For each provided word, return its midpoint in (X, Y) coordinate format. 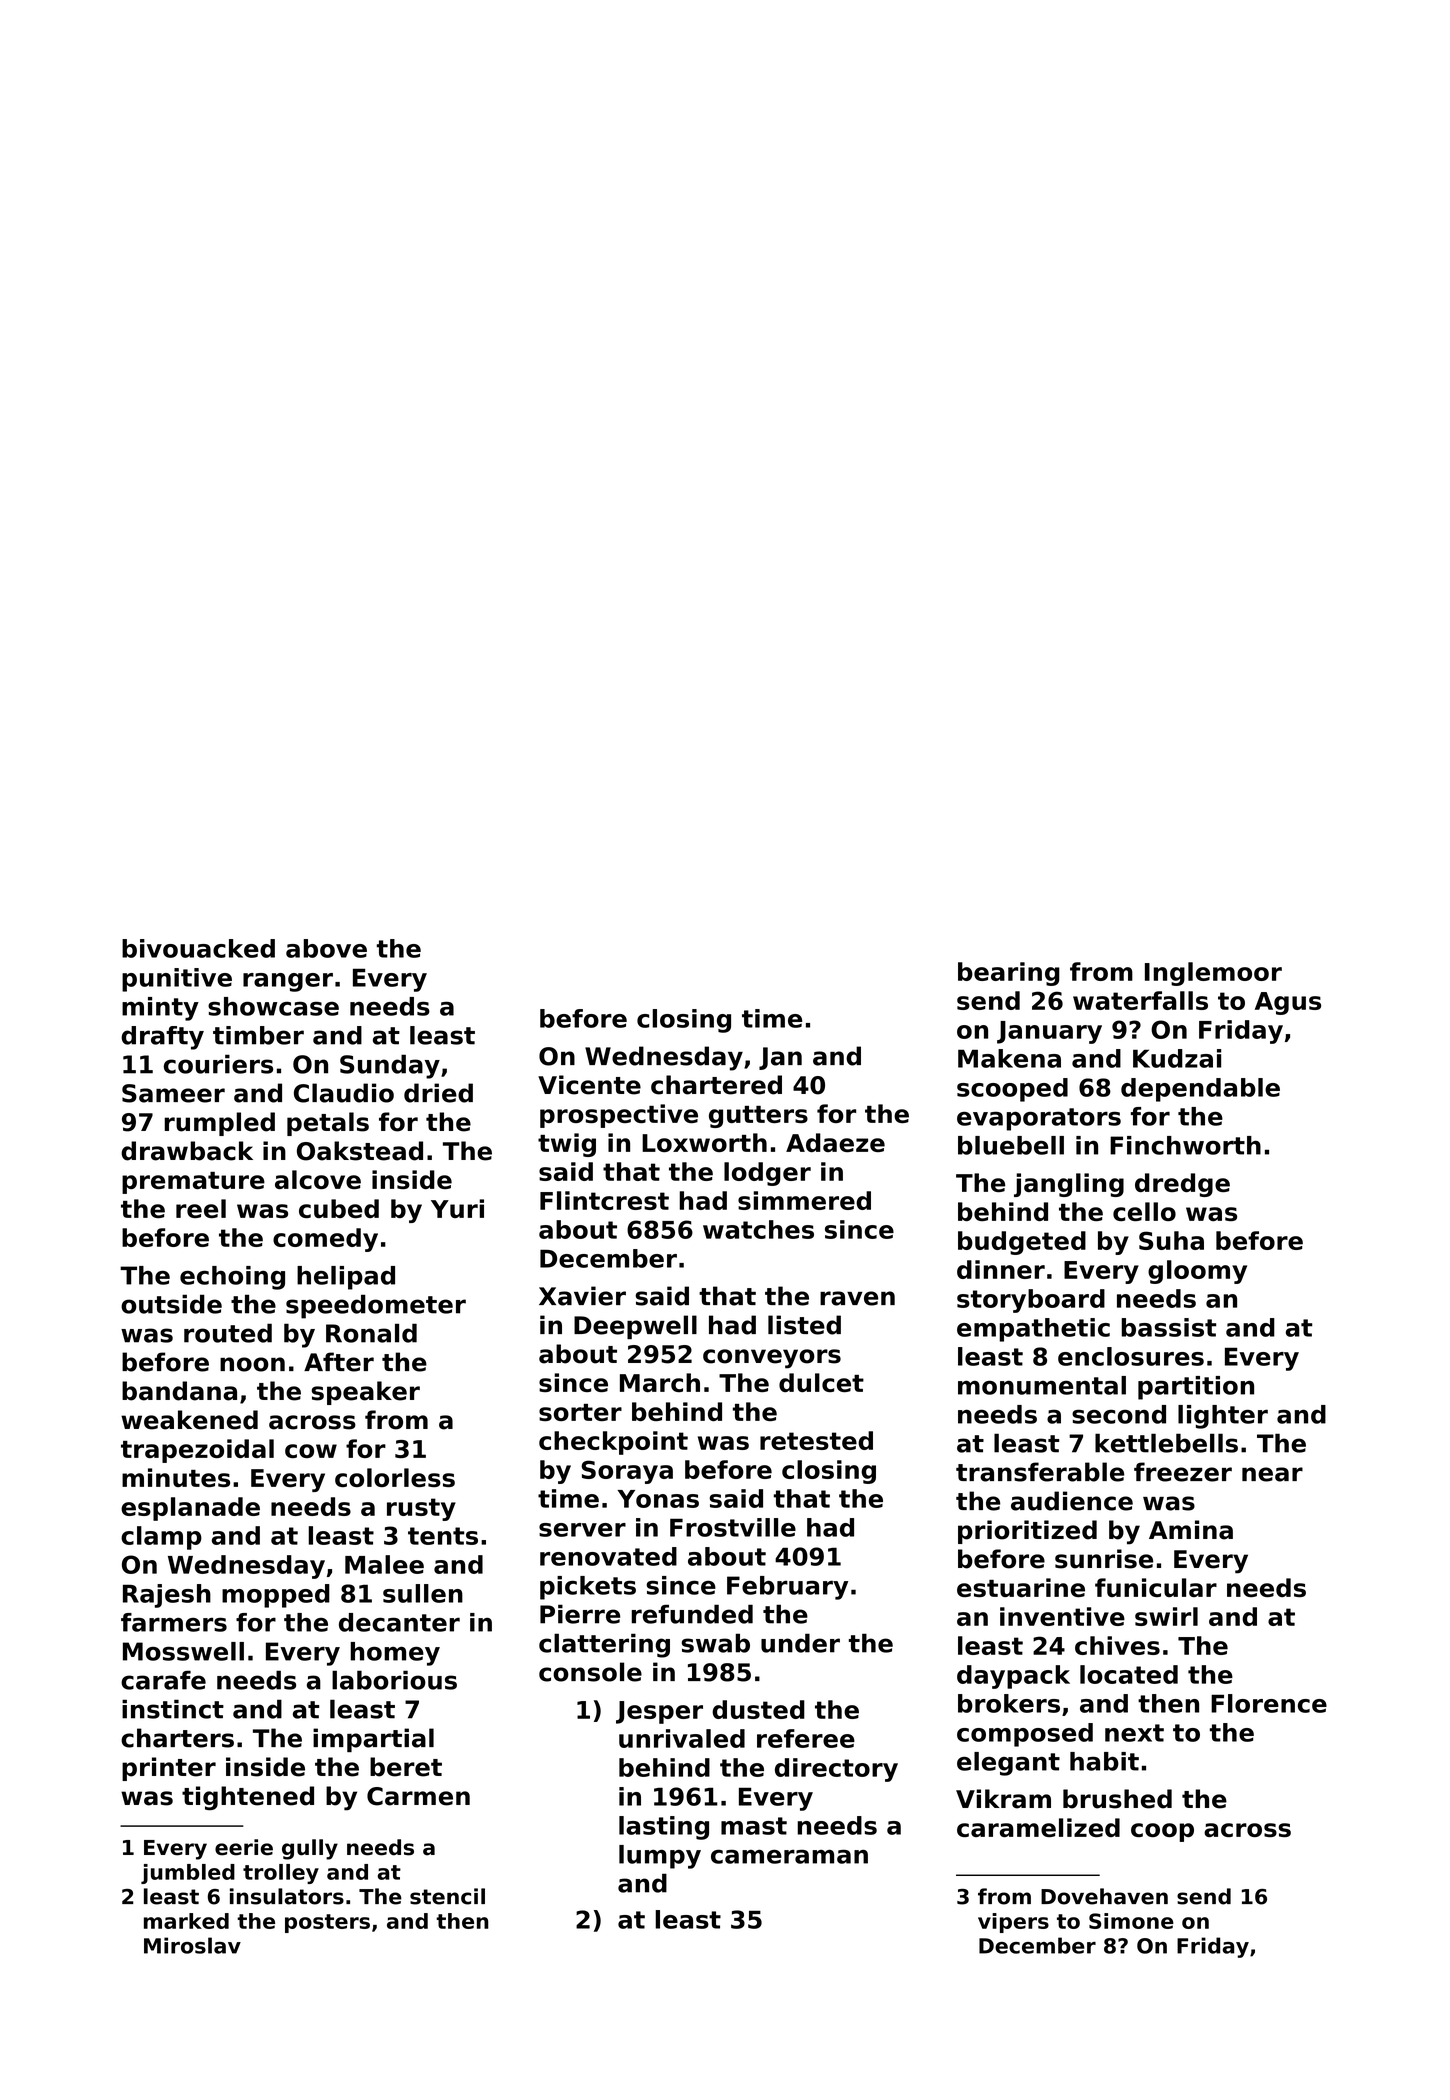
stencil (447, 1896)
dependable (1200, 1090)
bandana (179, 1391)
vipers (1013, 1923)
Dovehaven (1104, 1896)
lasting (664, 1828)
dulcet (821, 1382)
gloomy (1197, 1272)
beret (406, 1767)
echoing (232, 1278)
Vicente (589, 1085)
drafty (162, 1038)
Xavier (582, 1296)
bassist (1168, 1327)
